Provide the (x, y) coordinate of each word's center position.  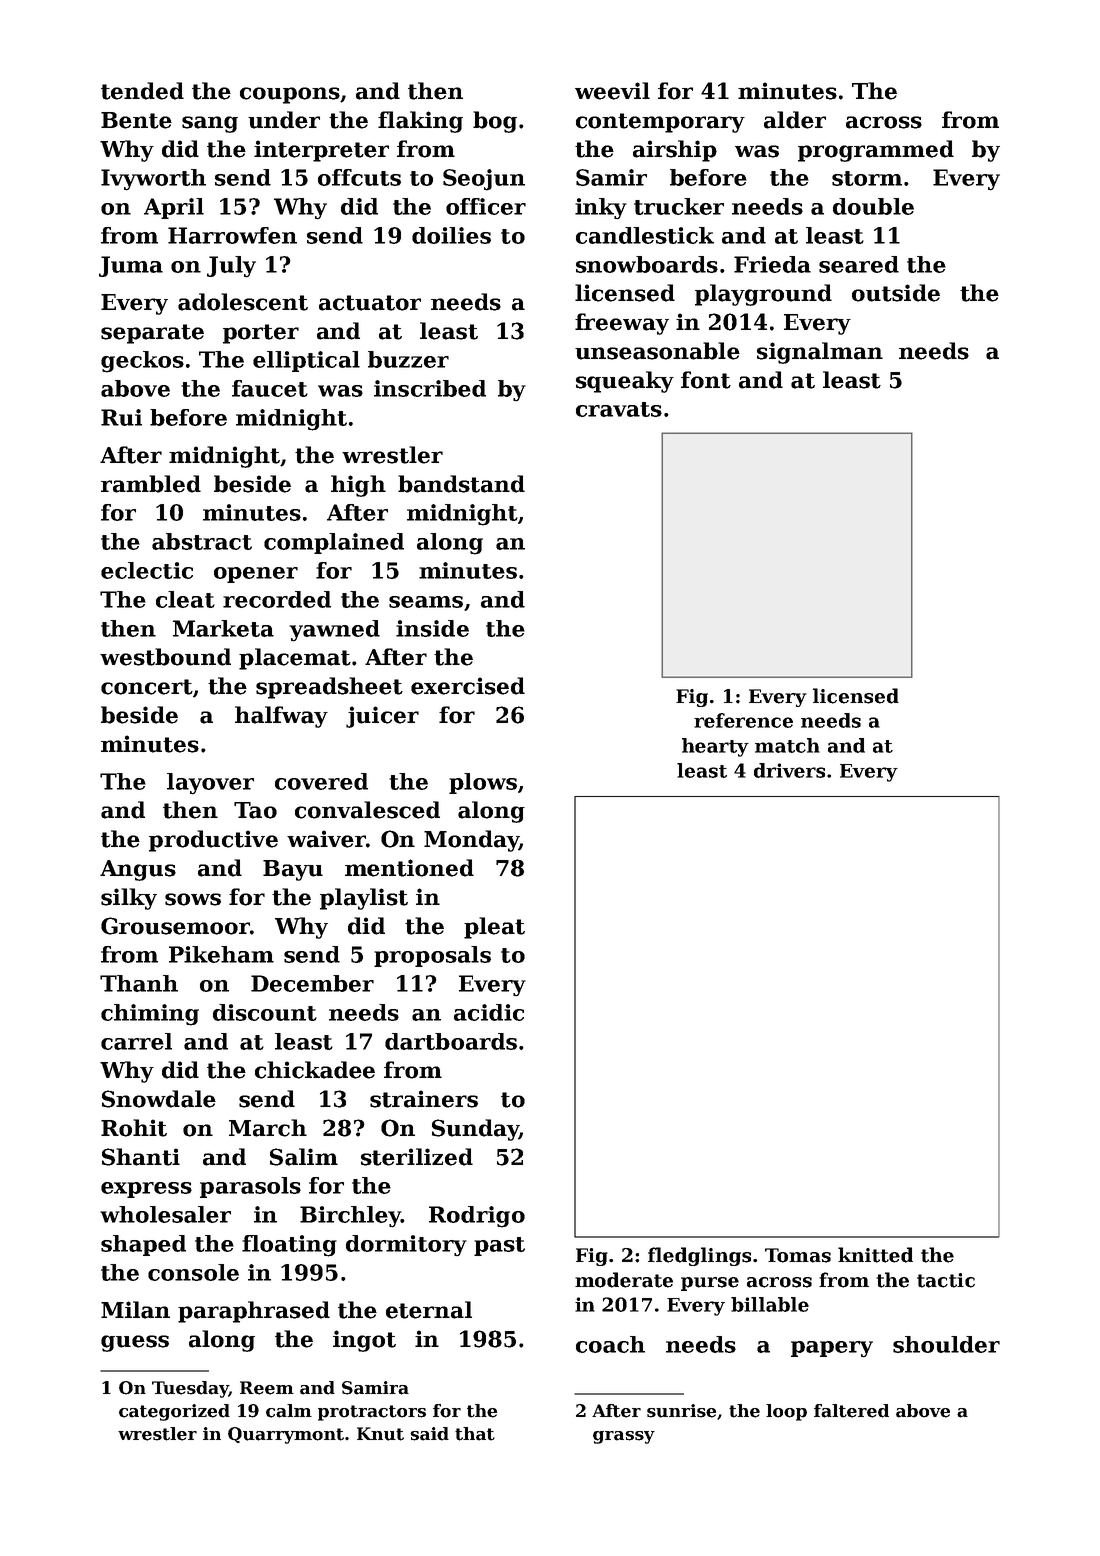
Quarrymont (286, 1435)
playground (763, 295)
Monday (471, 841)
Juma (131, 266)
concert (146, 687)
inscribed (430, 388)
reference (743, 720)
